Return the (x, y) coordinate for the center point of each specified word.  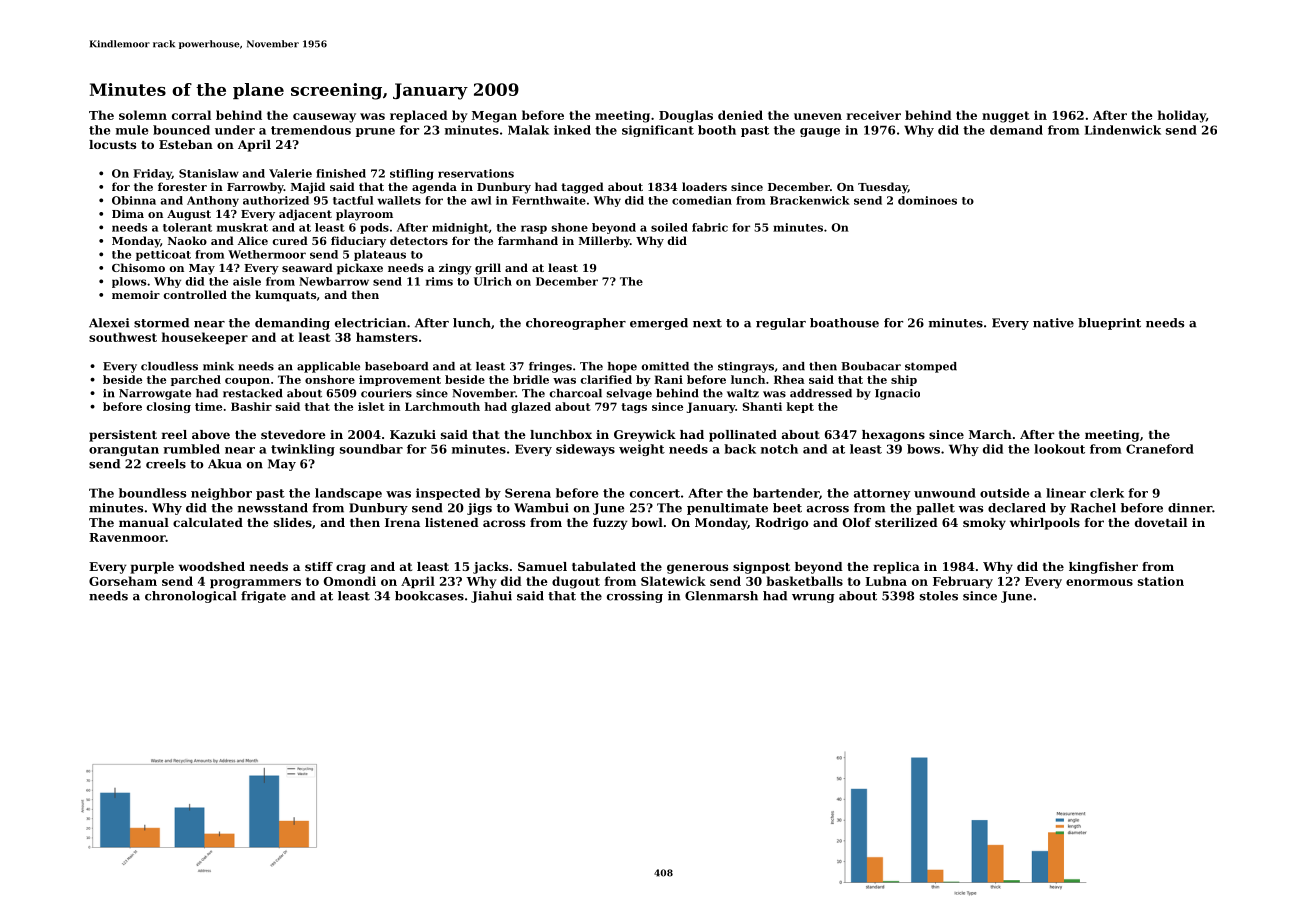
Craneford (1160, 449)
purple (152, 568)
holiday (1182, 116)
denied (740, 115)
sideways (585, 450)
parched (196, 380)
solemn (143, 115)
